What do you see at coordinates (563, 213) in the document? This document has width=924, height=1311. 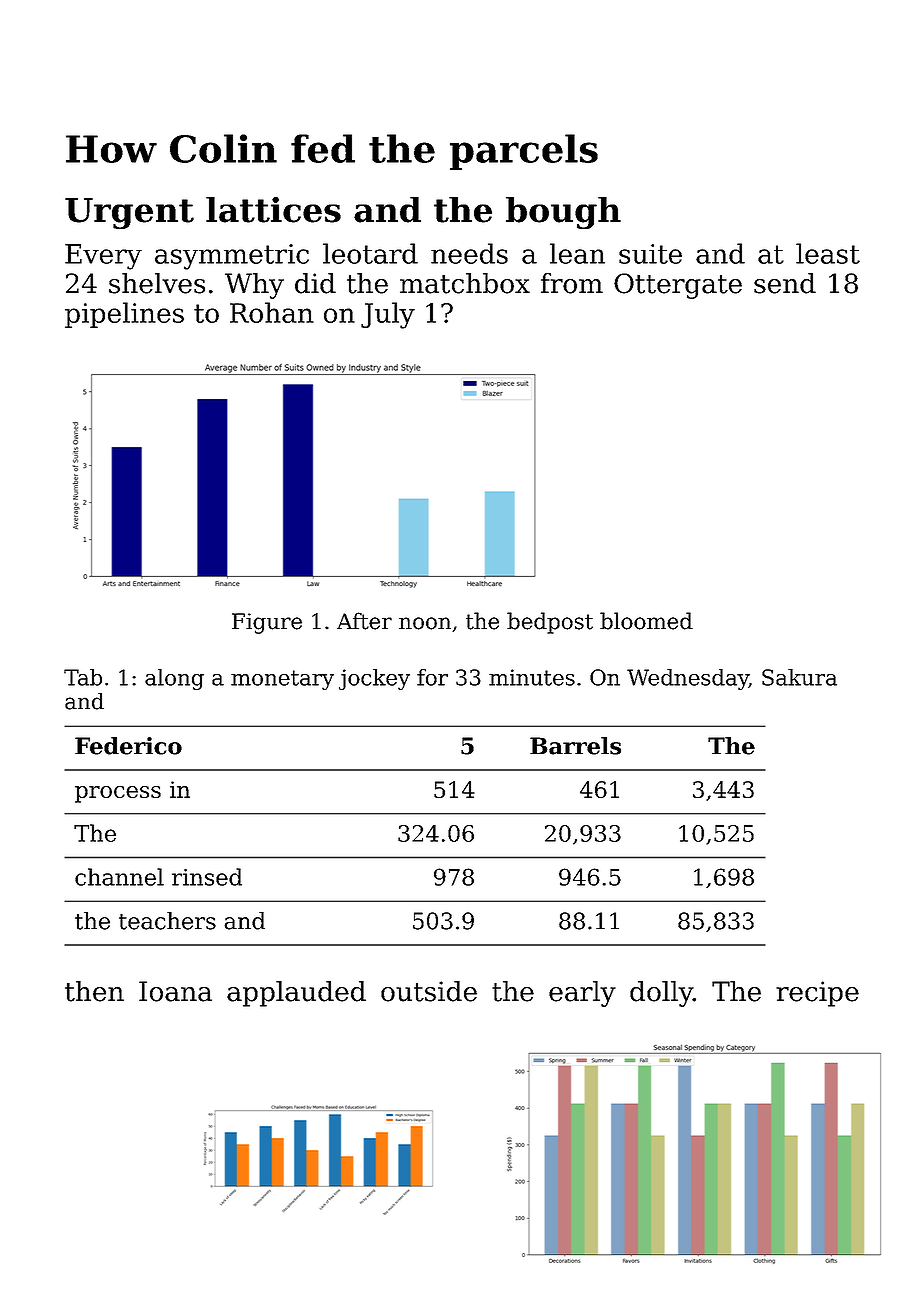 I see `bough` at bounding box center [563, 213].
